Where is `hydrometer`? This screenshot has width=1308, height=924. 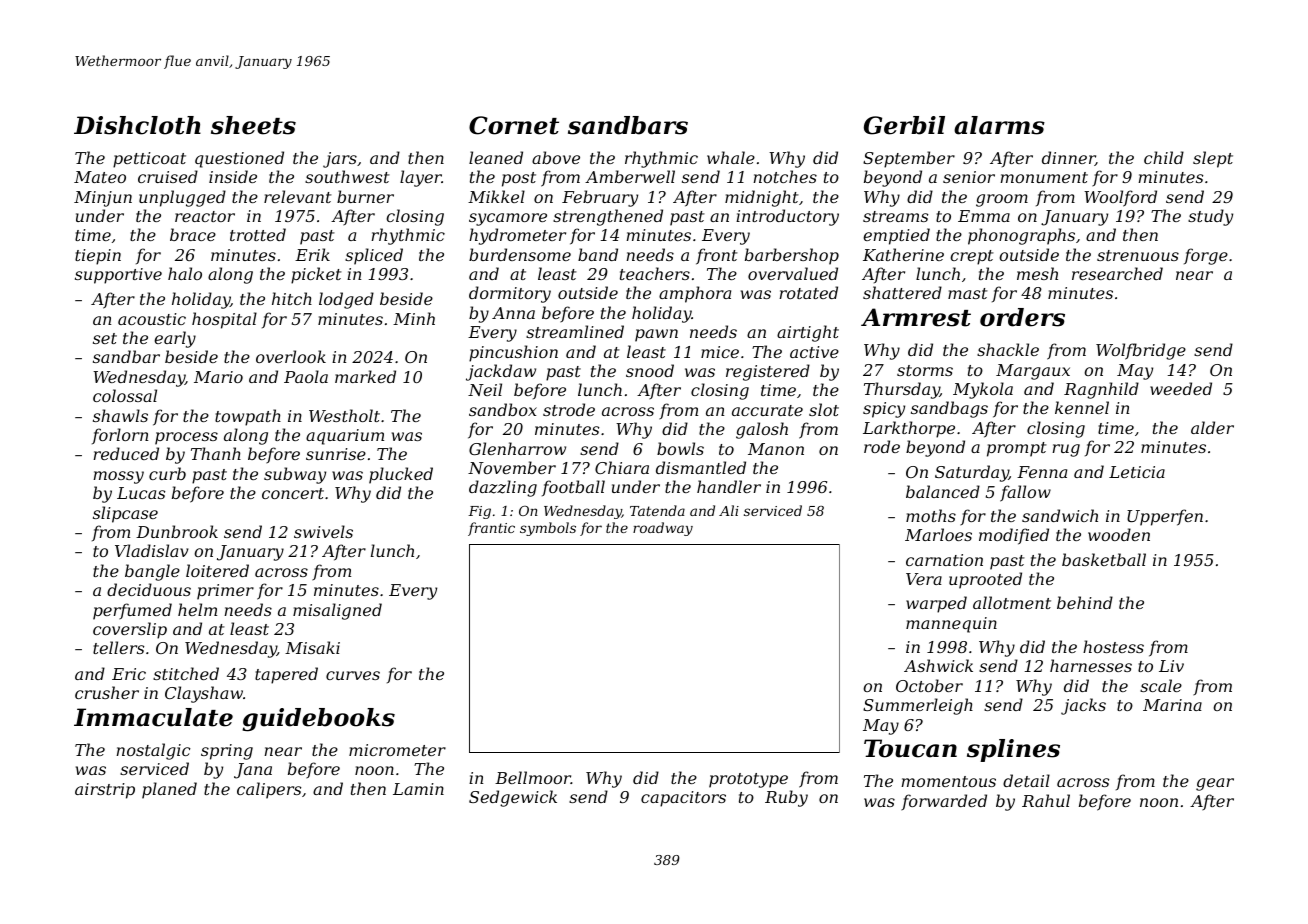
hydrometer is located at coordinates (517, 236).
